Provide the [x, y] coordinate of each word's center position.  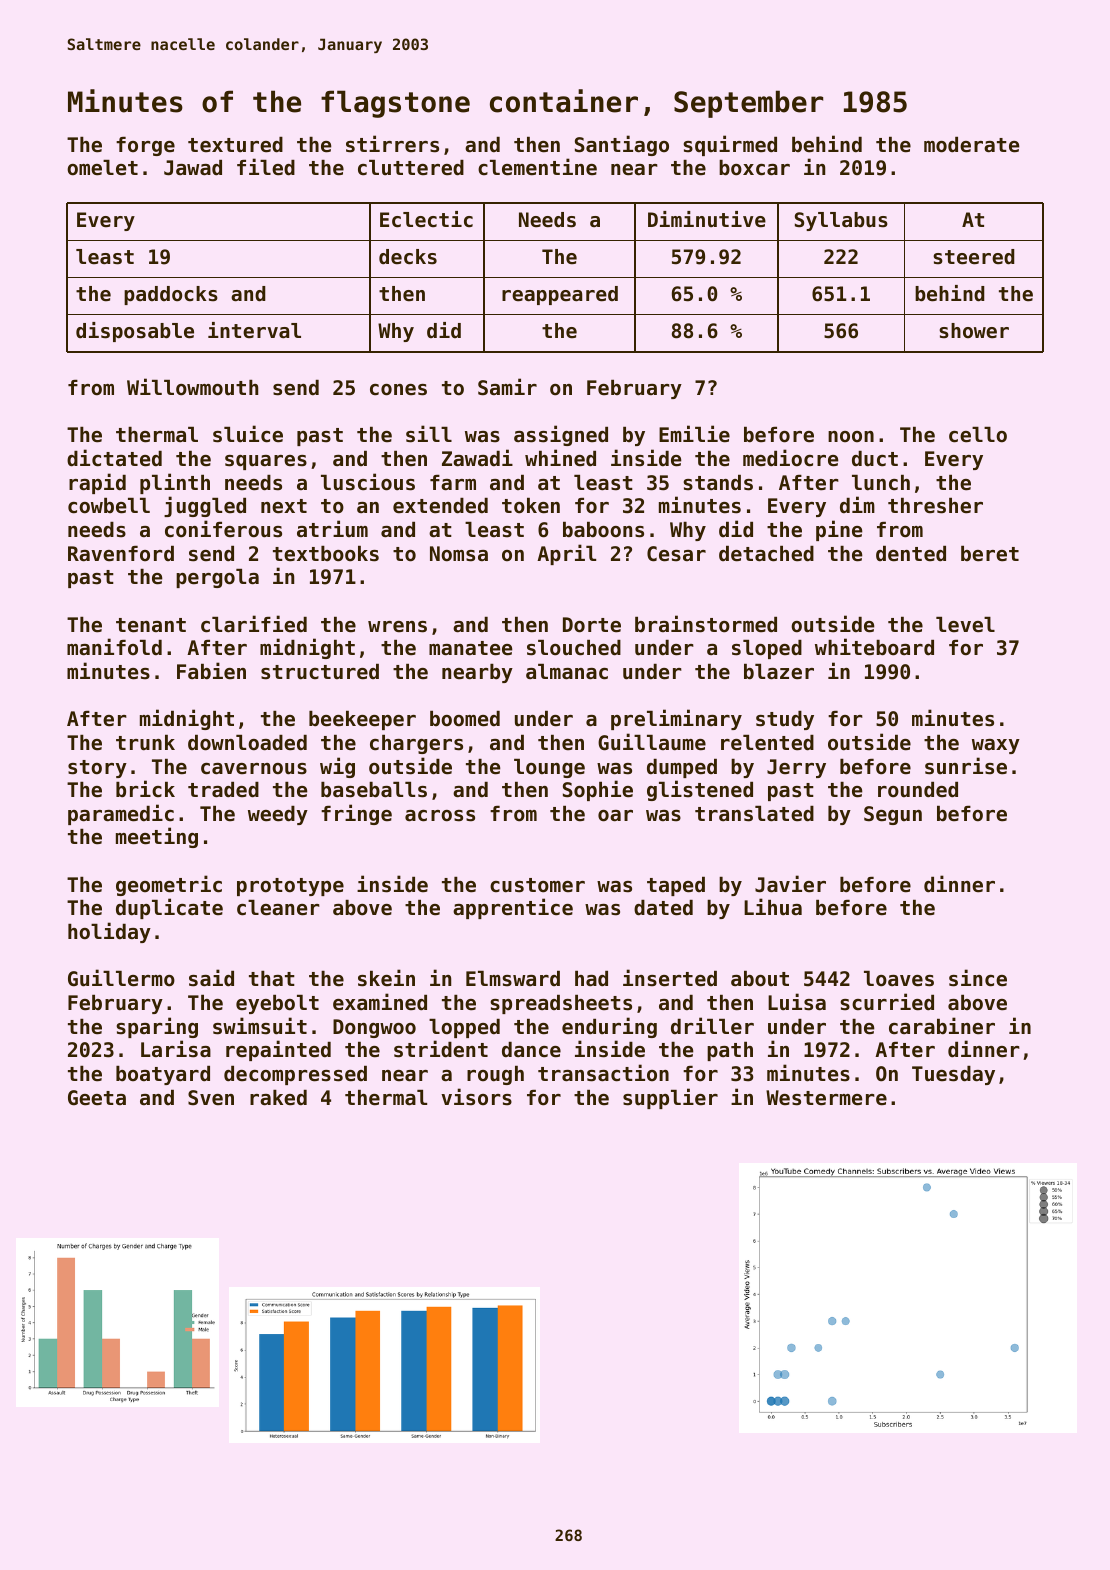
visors [476, 1097]
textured [235, 145]
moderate [972, 145]
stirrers [392, 144]
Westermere [826, 1098]
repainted [278, 1050]
